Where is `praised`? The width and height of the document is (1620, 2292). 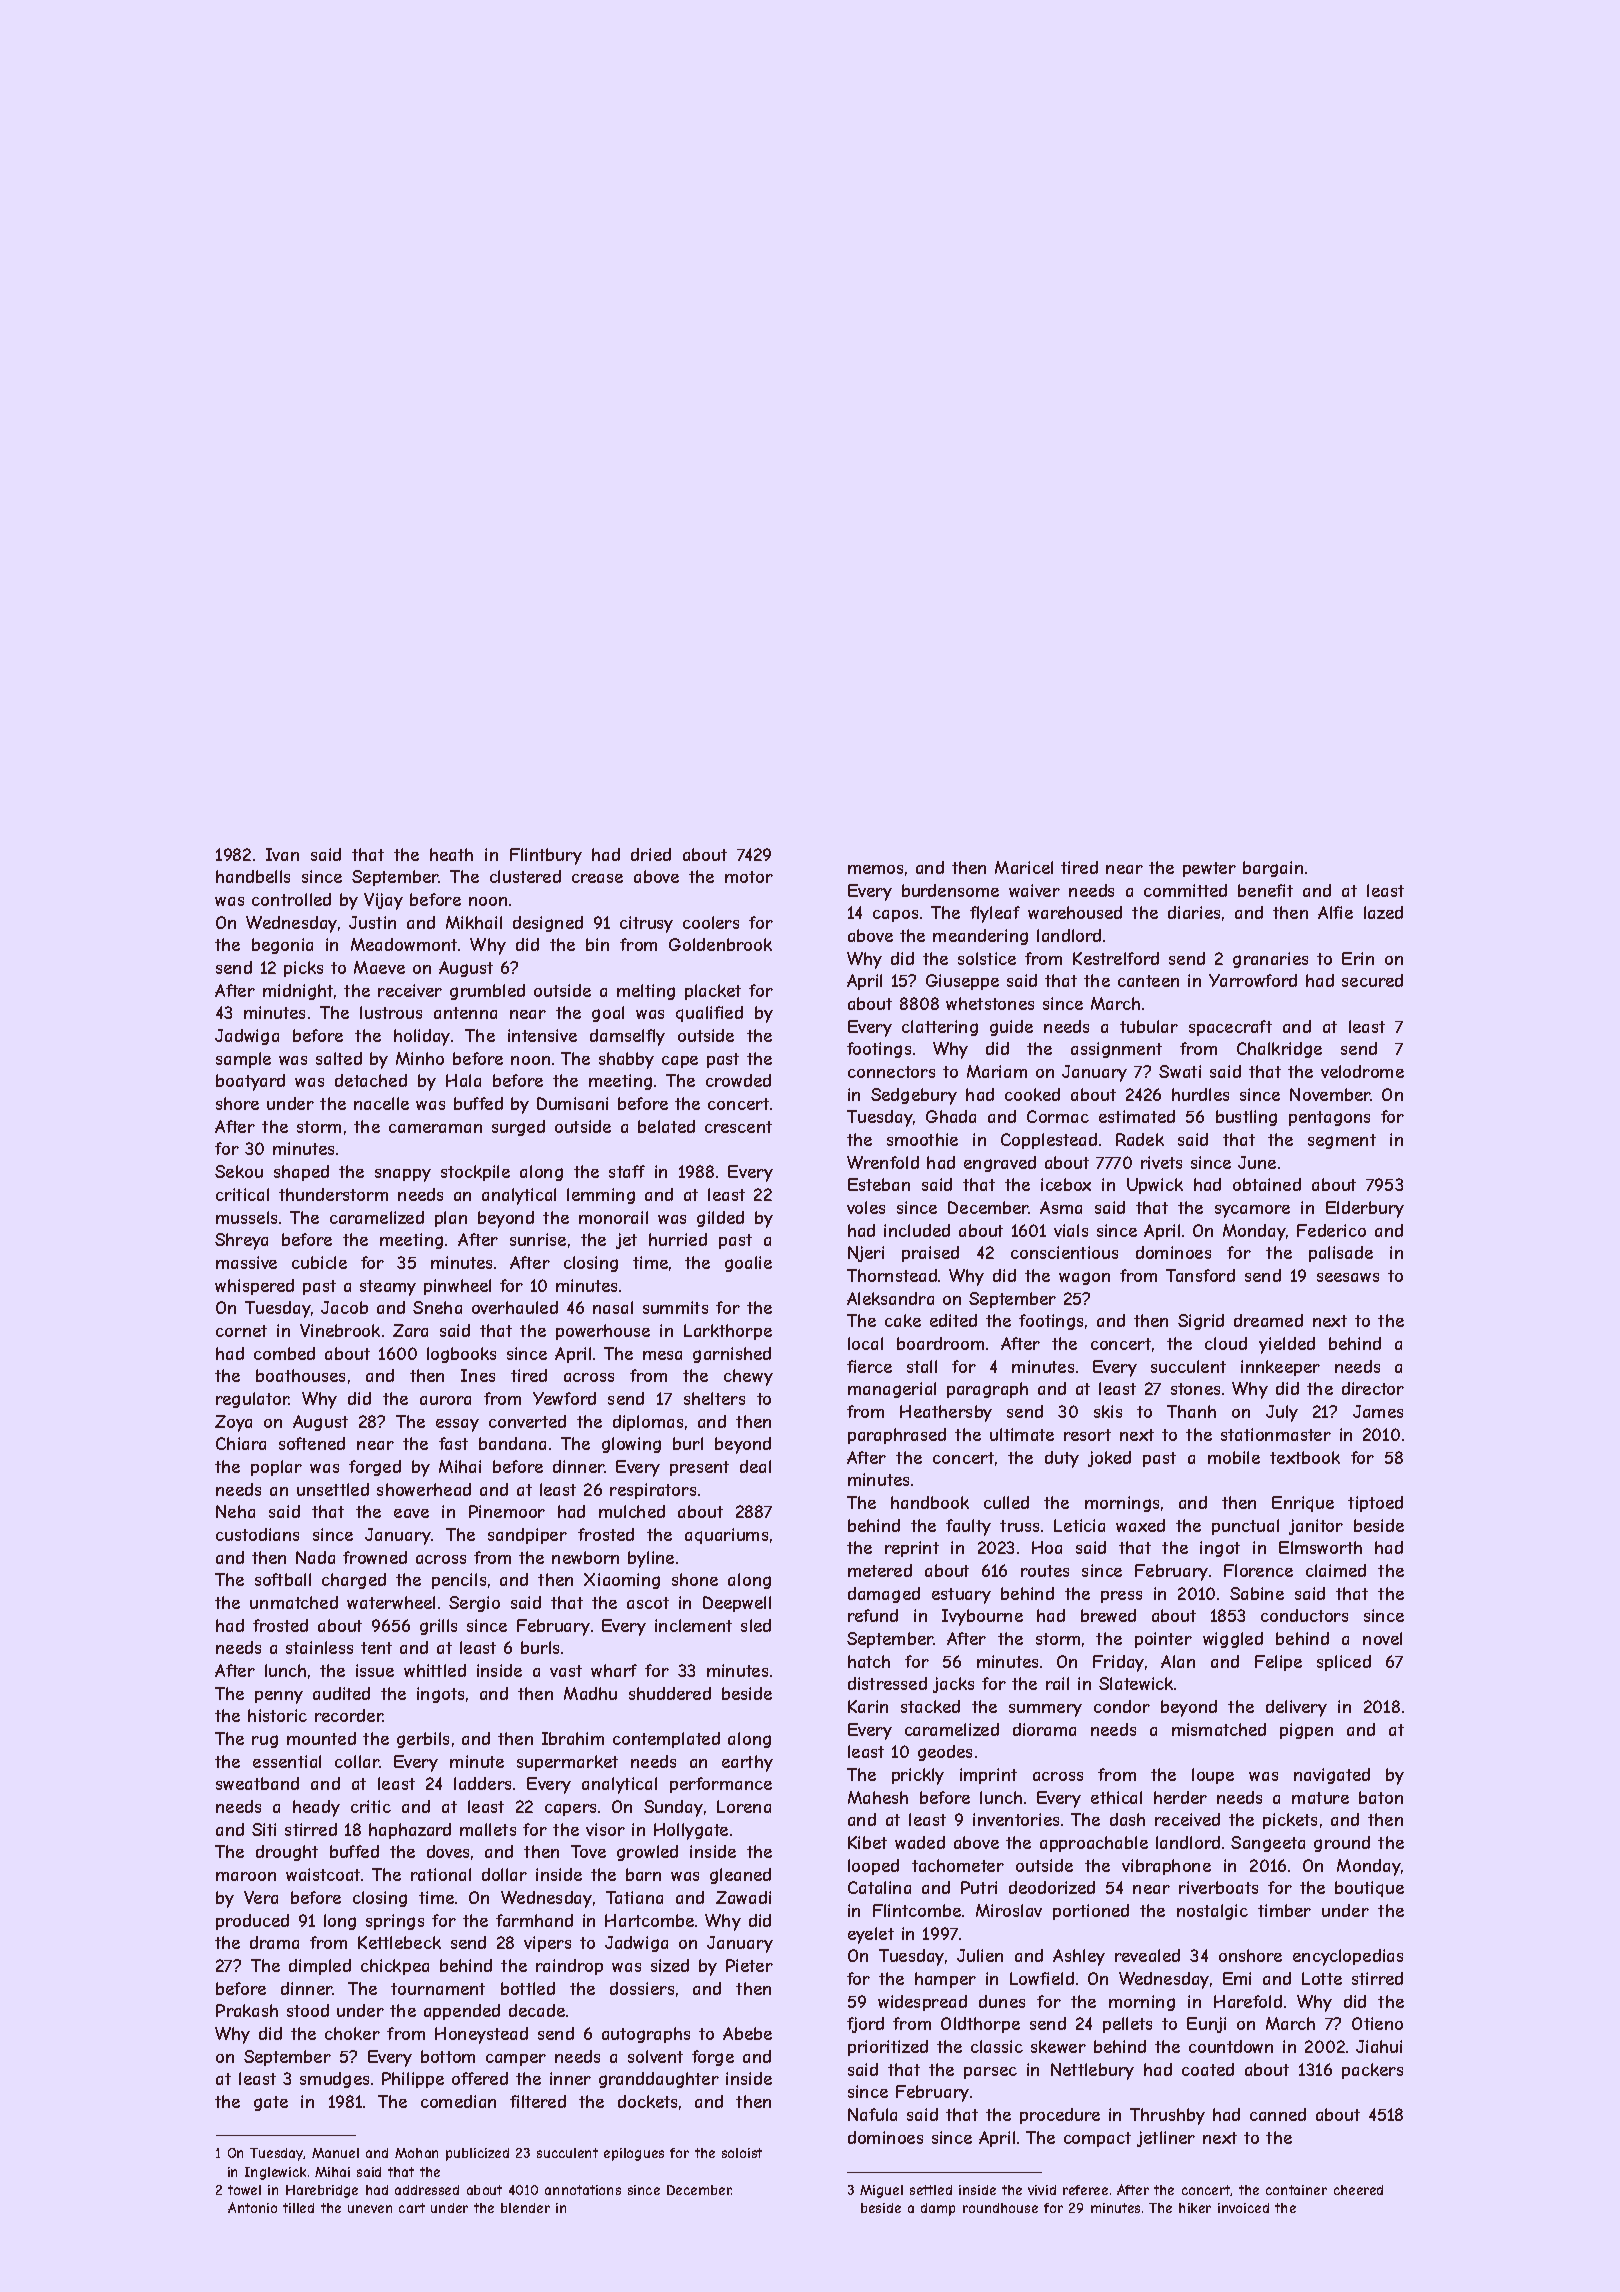 praised is located at coordinates (930, 1254).
